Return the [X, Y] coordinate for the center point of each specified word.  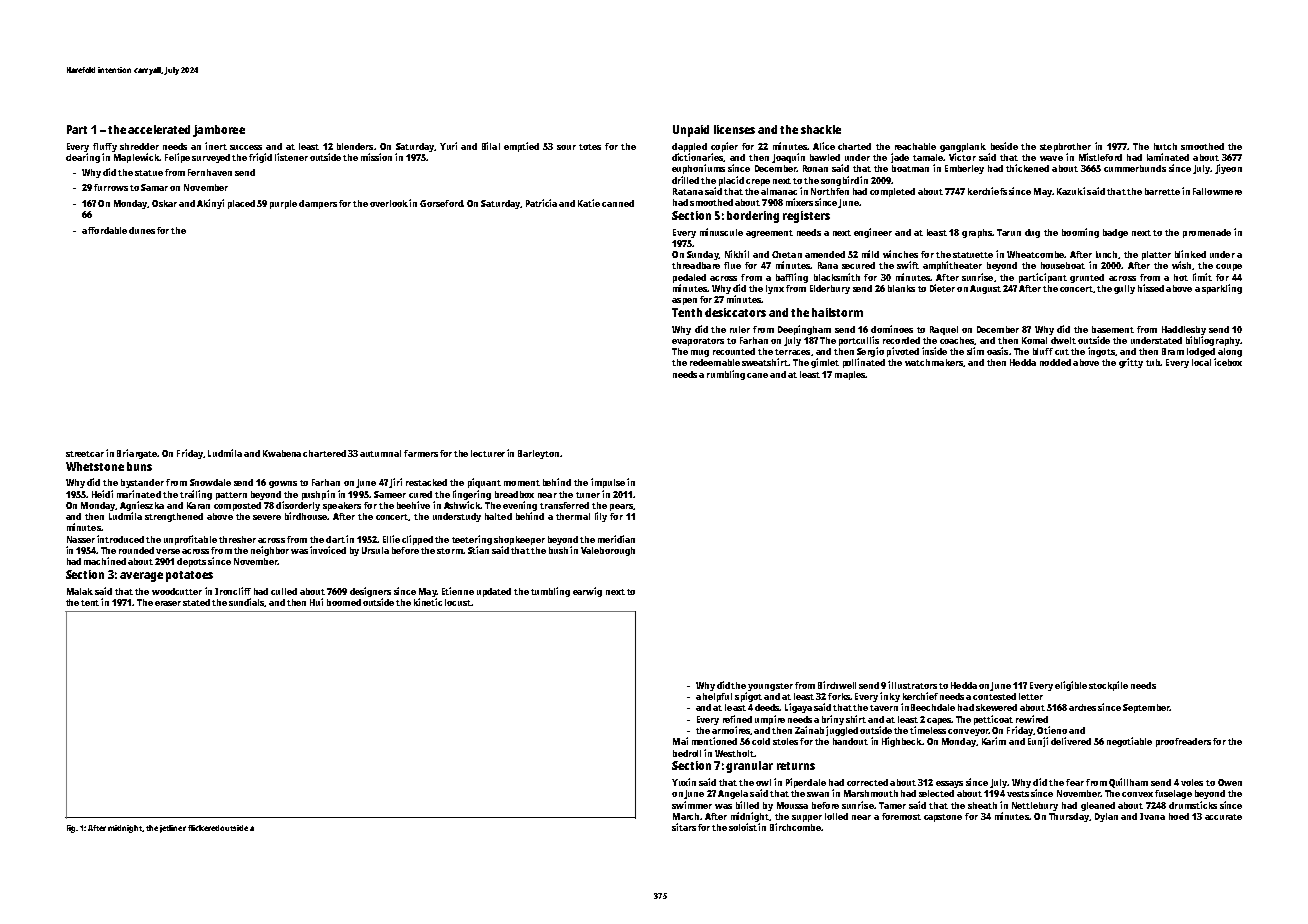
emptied [521, 147]
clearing [83, 158]
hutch [1165, 146]
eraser [168, 603]
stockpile [1108, 686]
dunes [142, 230]
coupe [1229, 267]
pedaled [689, 278]
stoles [785, 741]
